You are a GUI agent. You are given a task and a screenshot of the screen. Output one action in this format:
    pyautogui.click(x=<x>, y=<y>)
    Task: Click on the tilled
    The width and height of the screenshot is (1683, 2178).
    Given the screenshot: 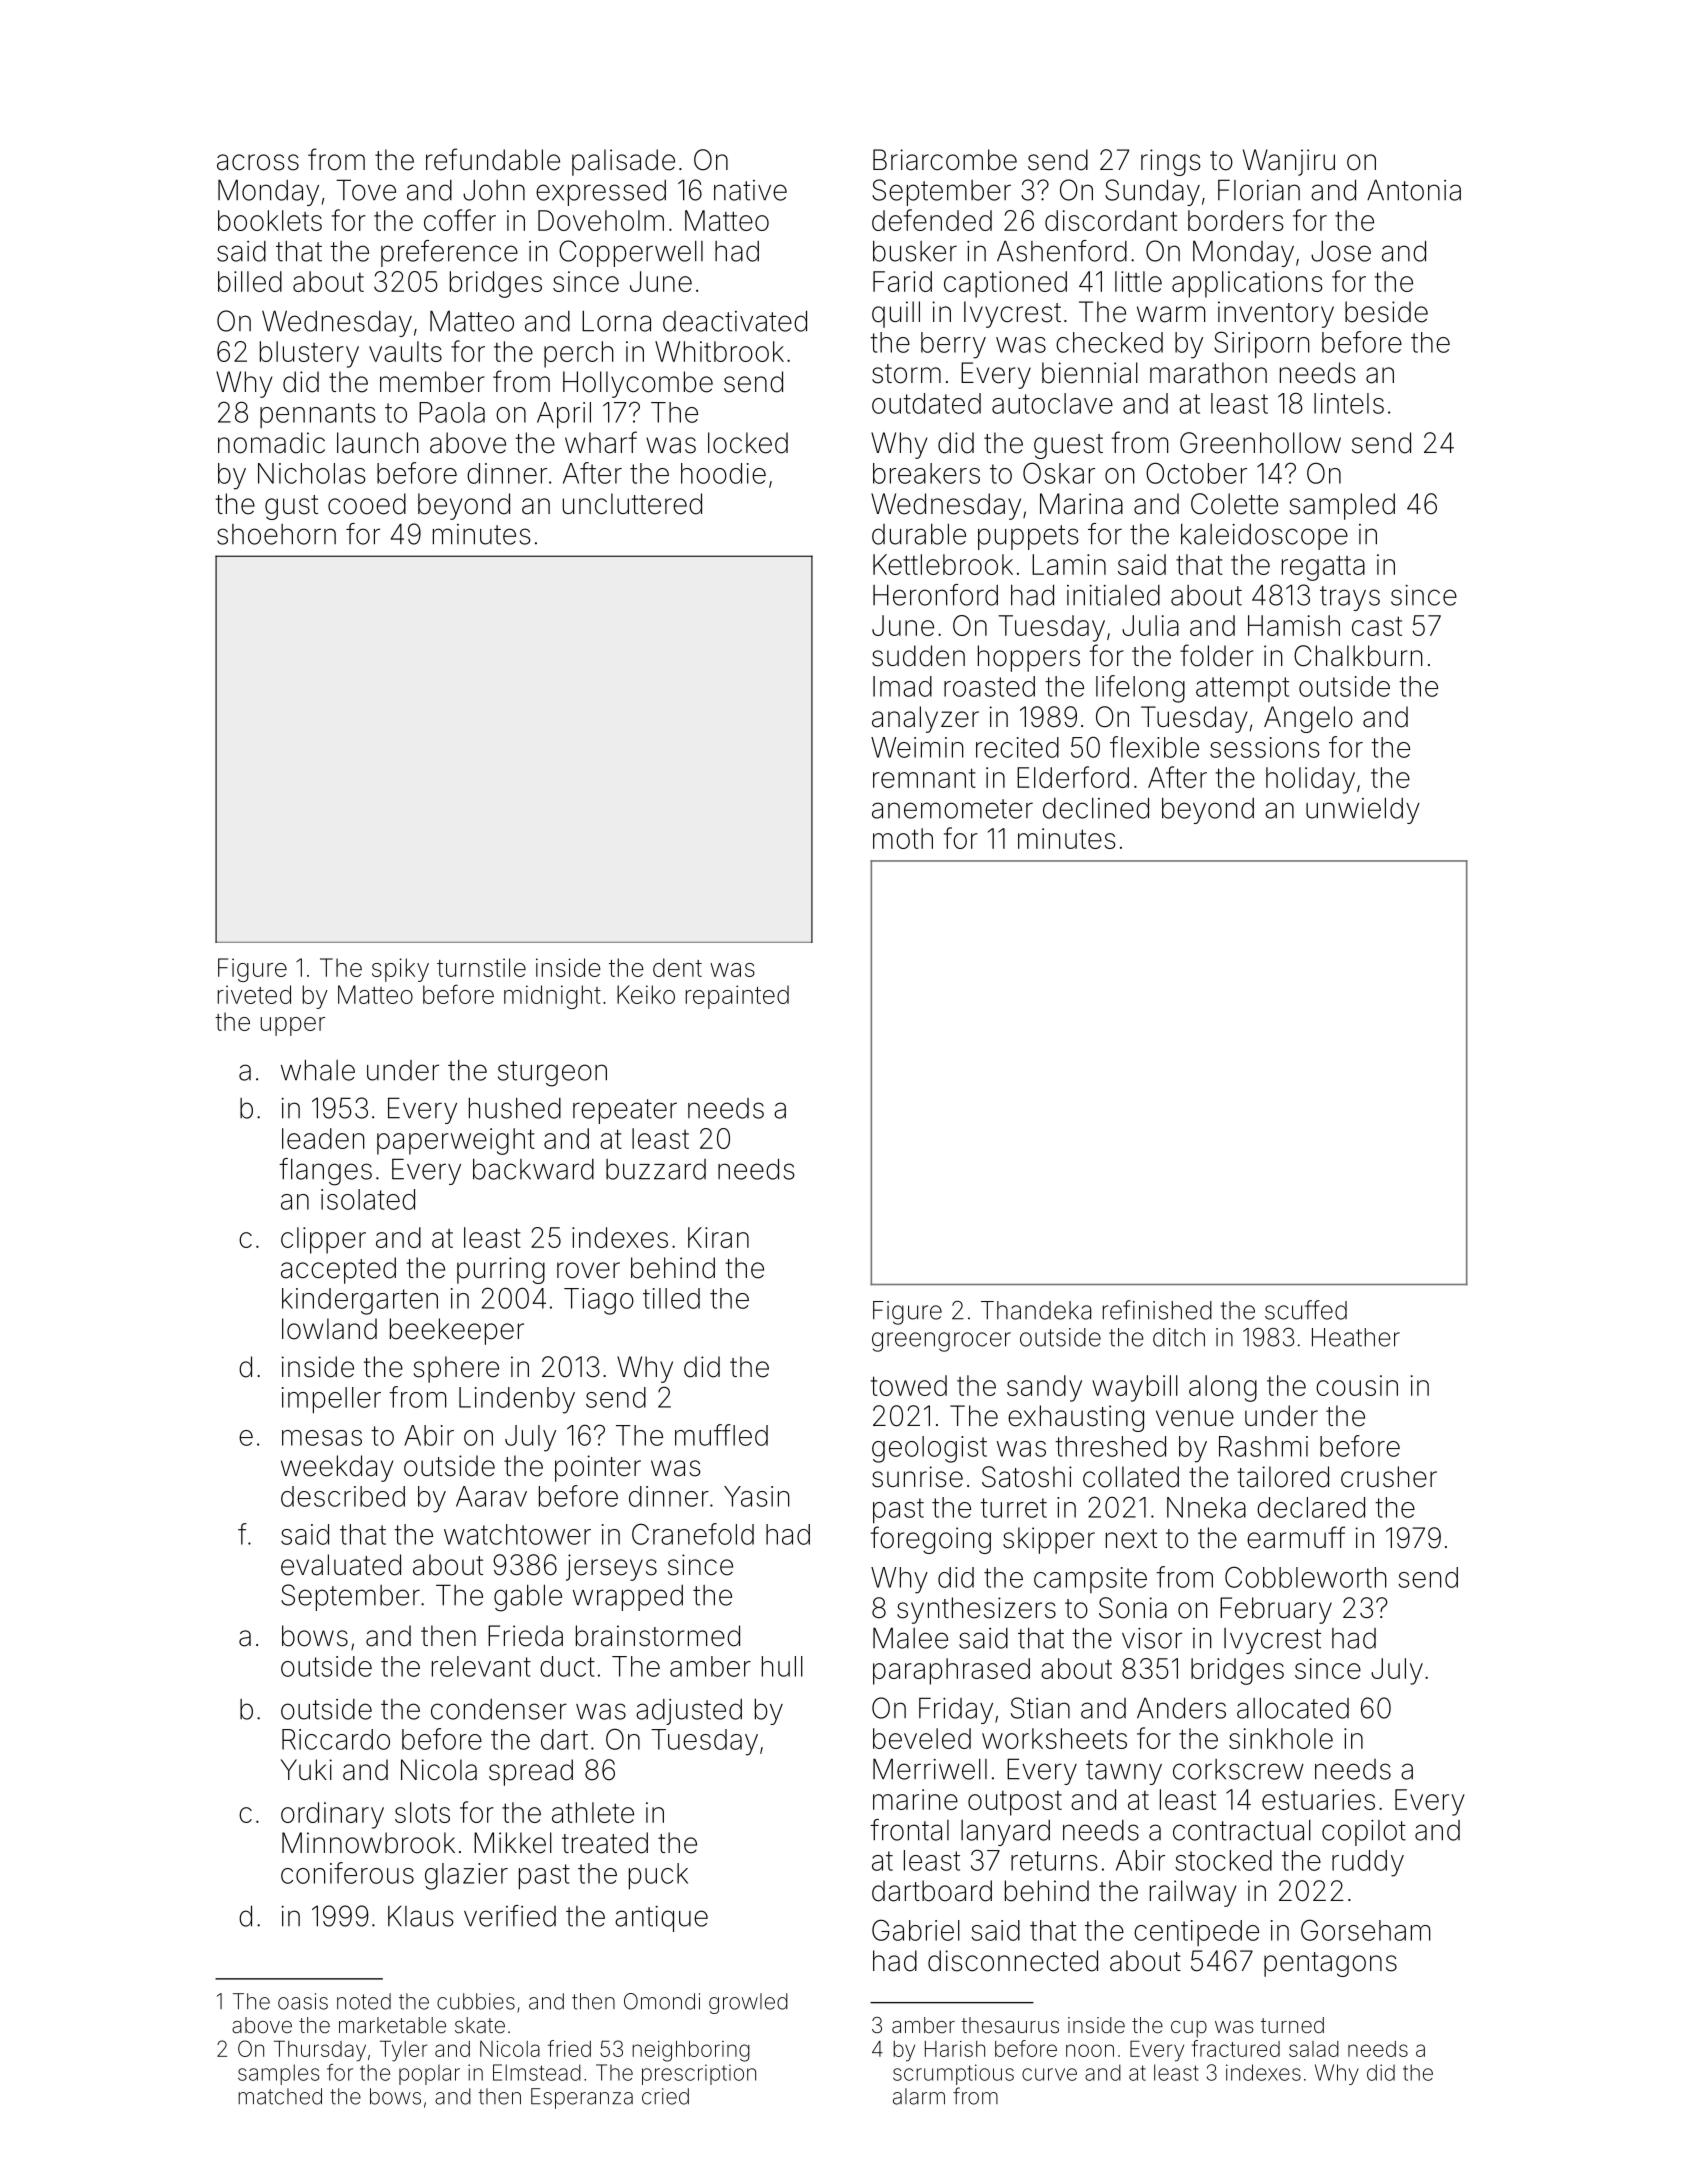 What is the action you would take?
    pyautogui.click(x=671, y=1298)
